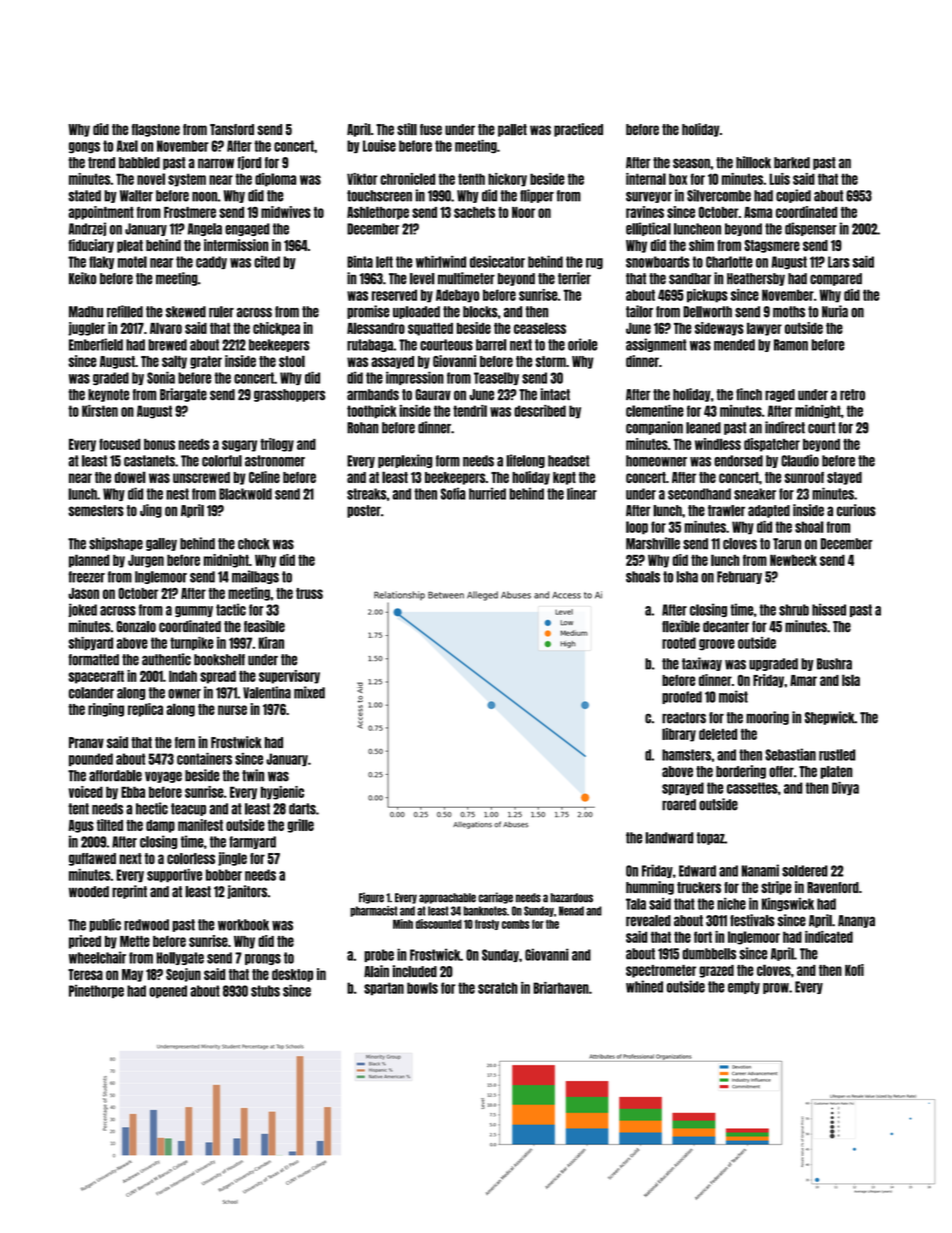 This screenshot has width=952, height=1233. I want to click on sandbar, so click(690, 279).
